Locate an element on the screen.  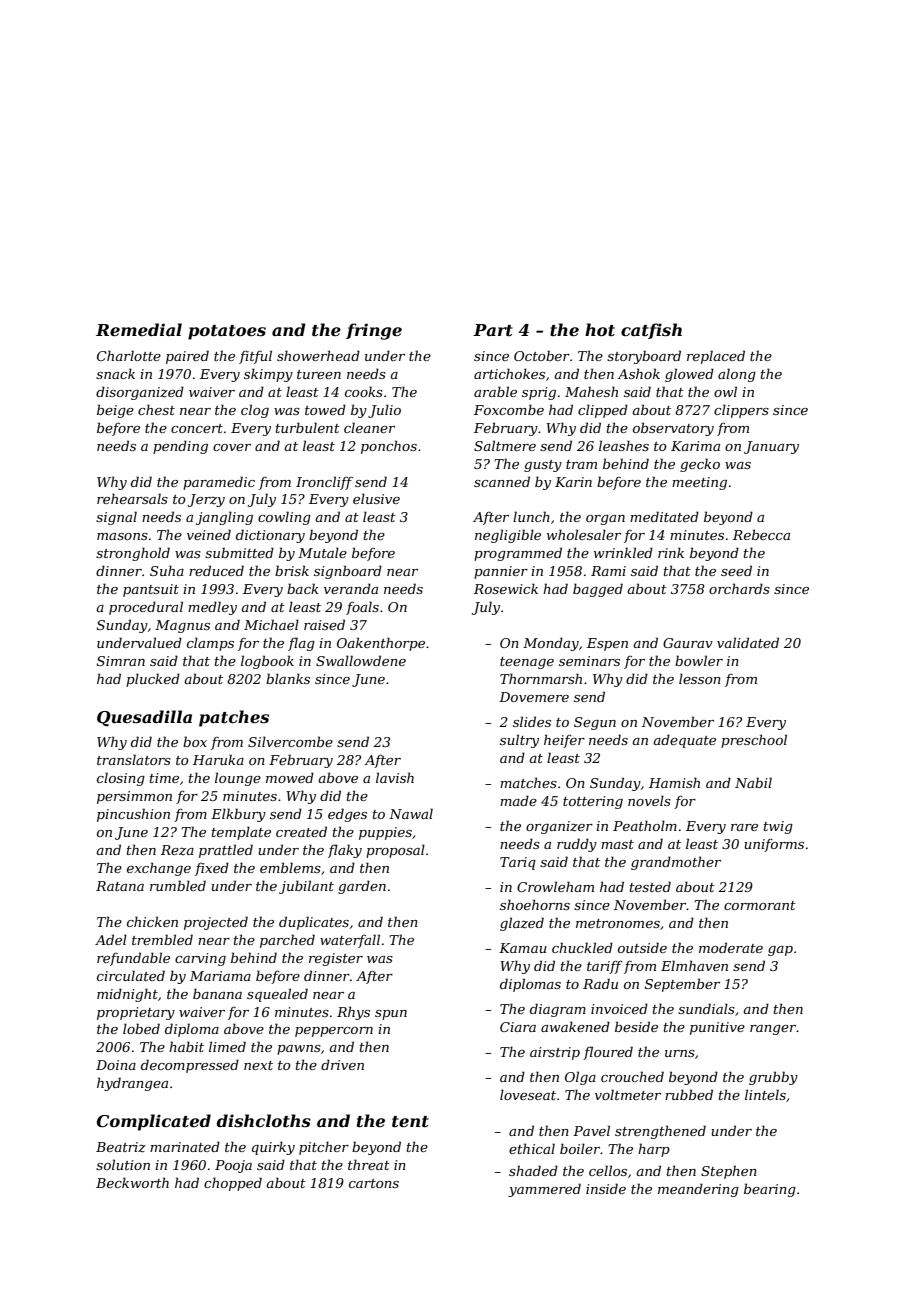
banana is located at coordinates (217, 993).
